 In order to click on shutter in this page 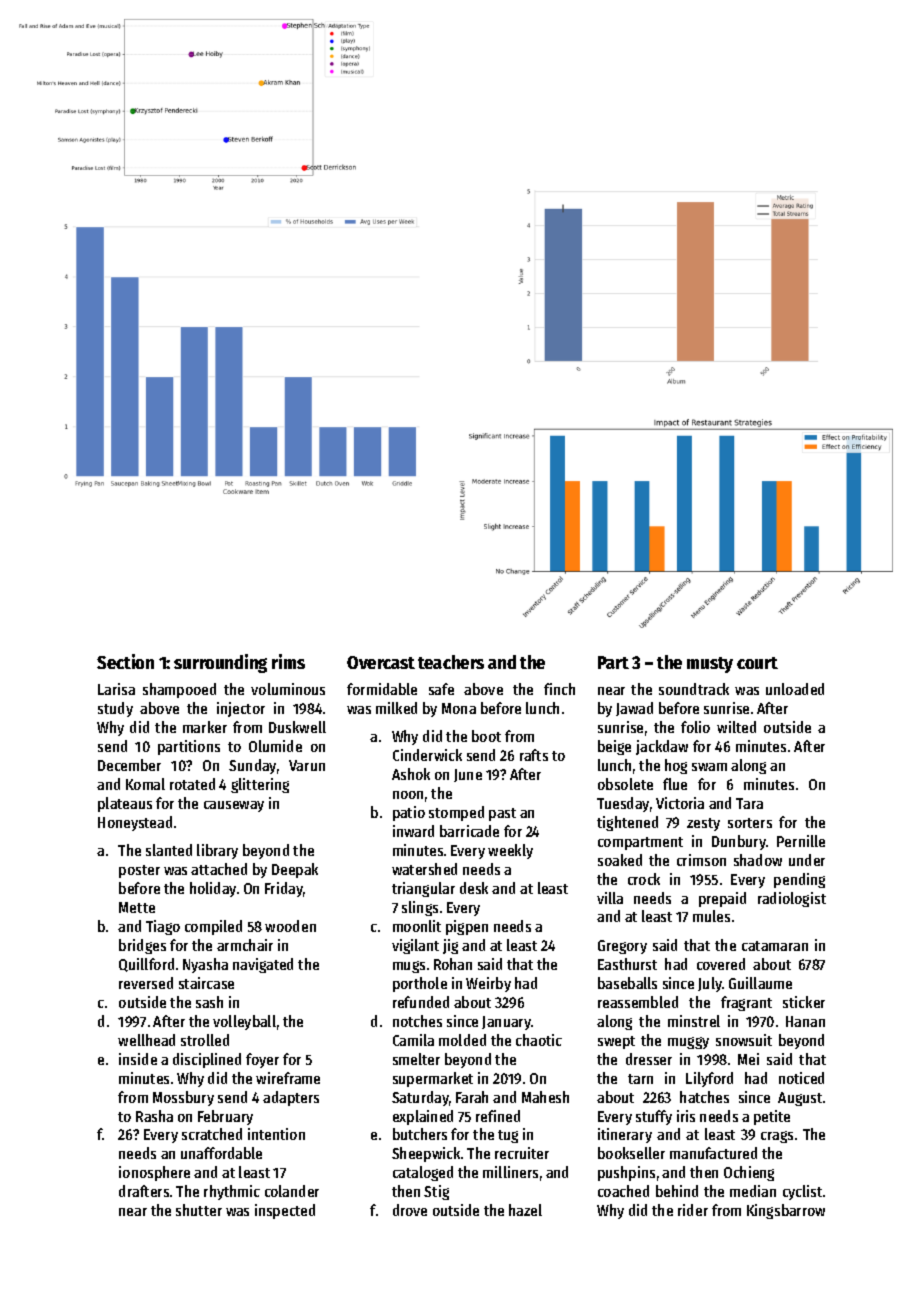, I will do `click(199, 1210)`.
